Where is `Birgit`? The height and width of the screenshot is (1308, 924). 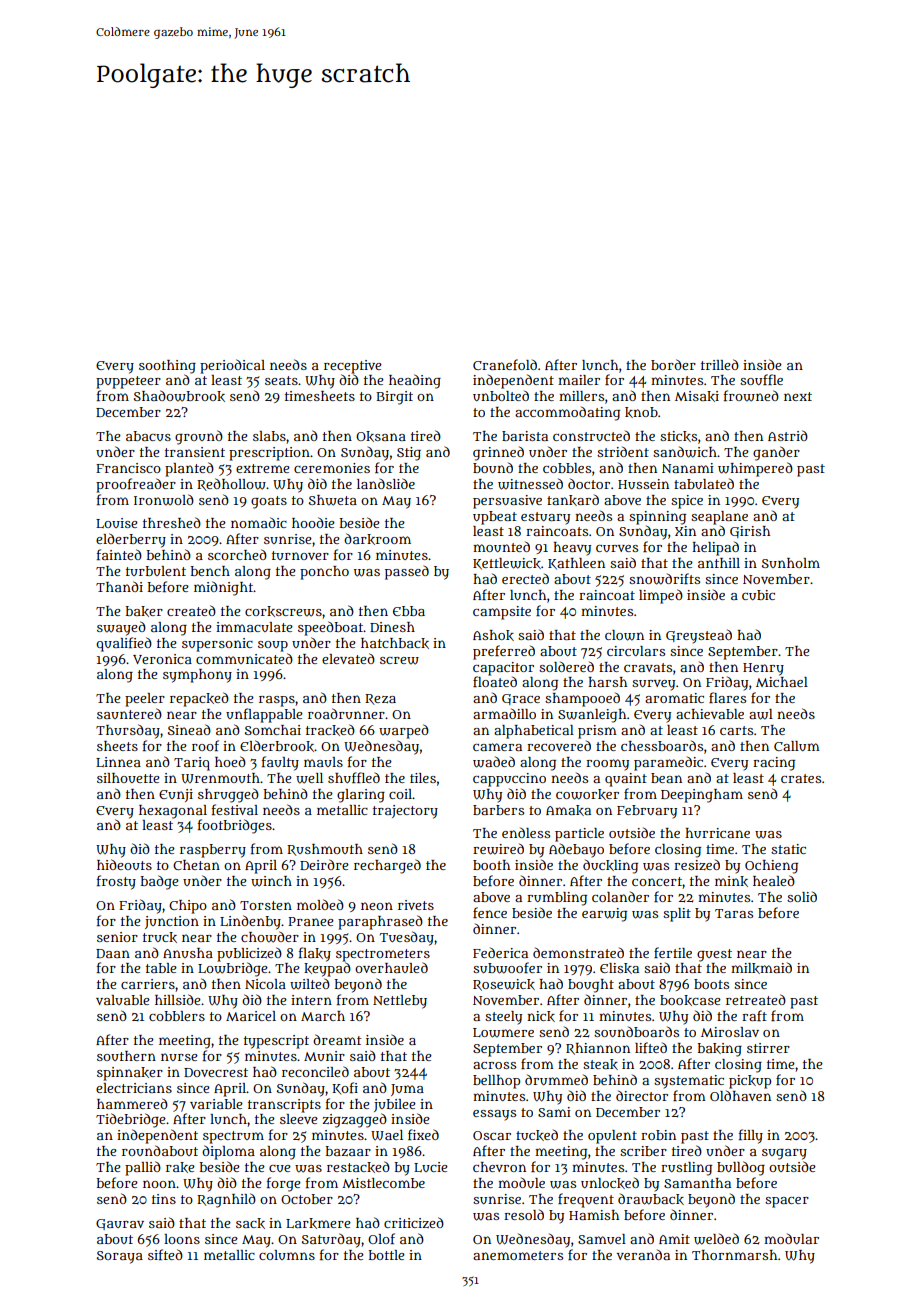
Birgit is located at coordinates (394, 398).
